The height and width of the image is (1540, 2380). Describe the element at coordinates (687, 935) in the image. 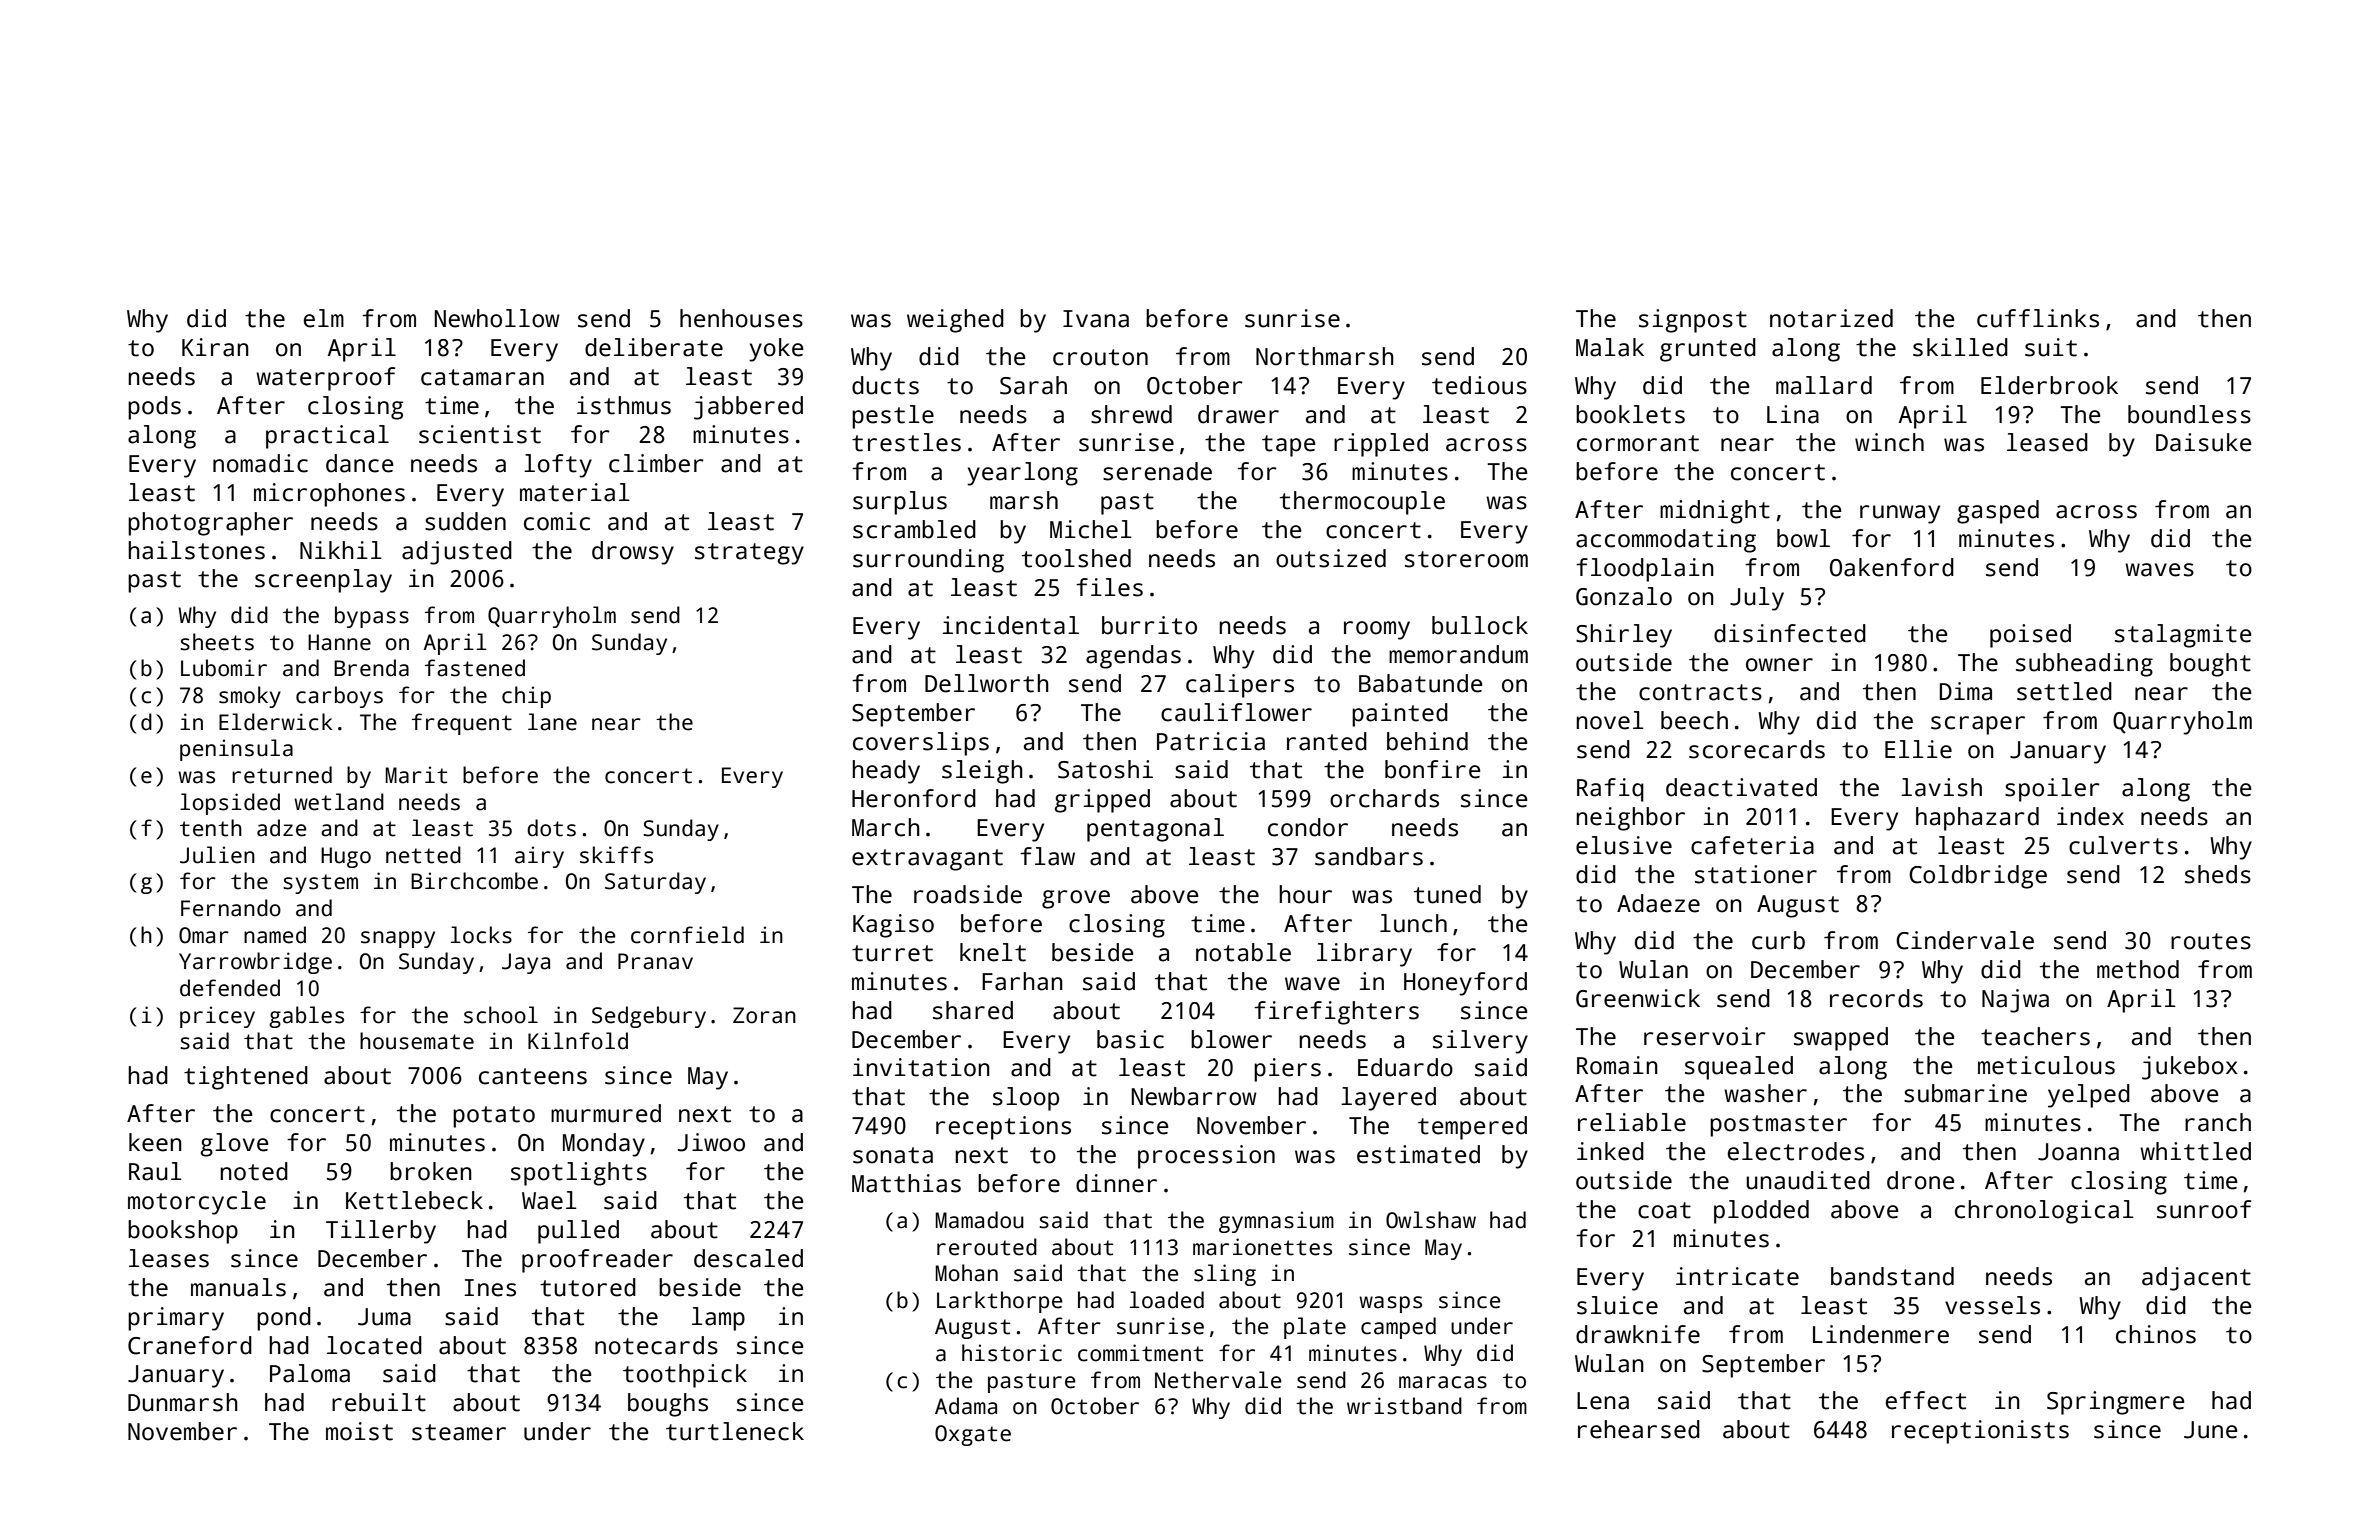

I see `cornfield` at that location.
